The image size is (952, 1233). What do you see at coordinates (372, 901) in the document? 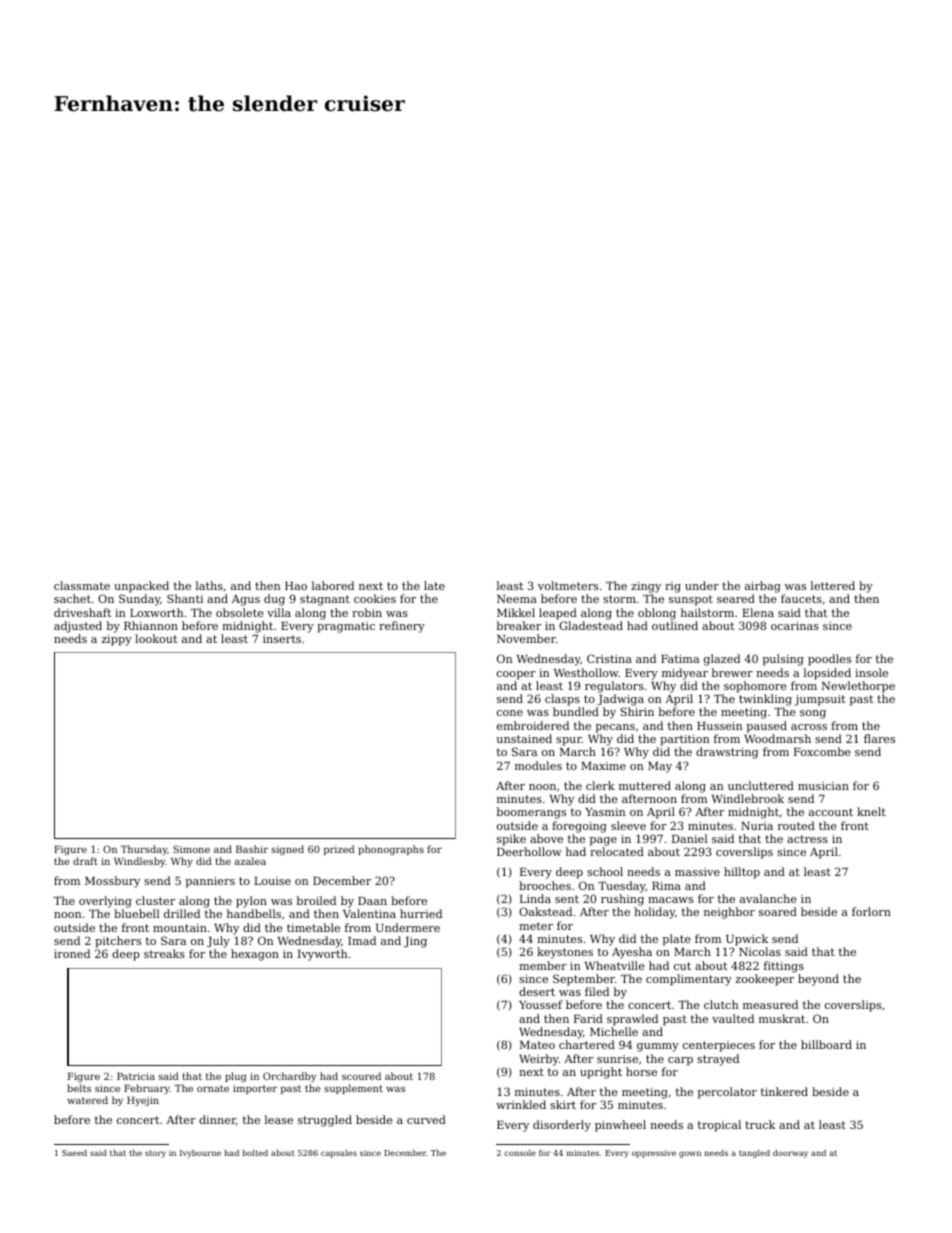
I see `Daan` at bounding box center [372, 901].
